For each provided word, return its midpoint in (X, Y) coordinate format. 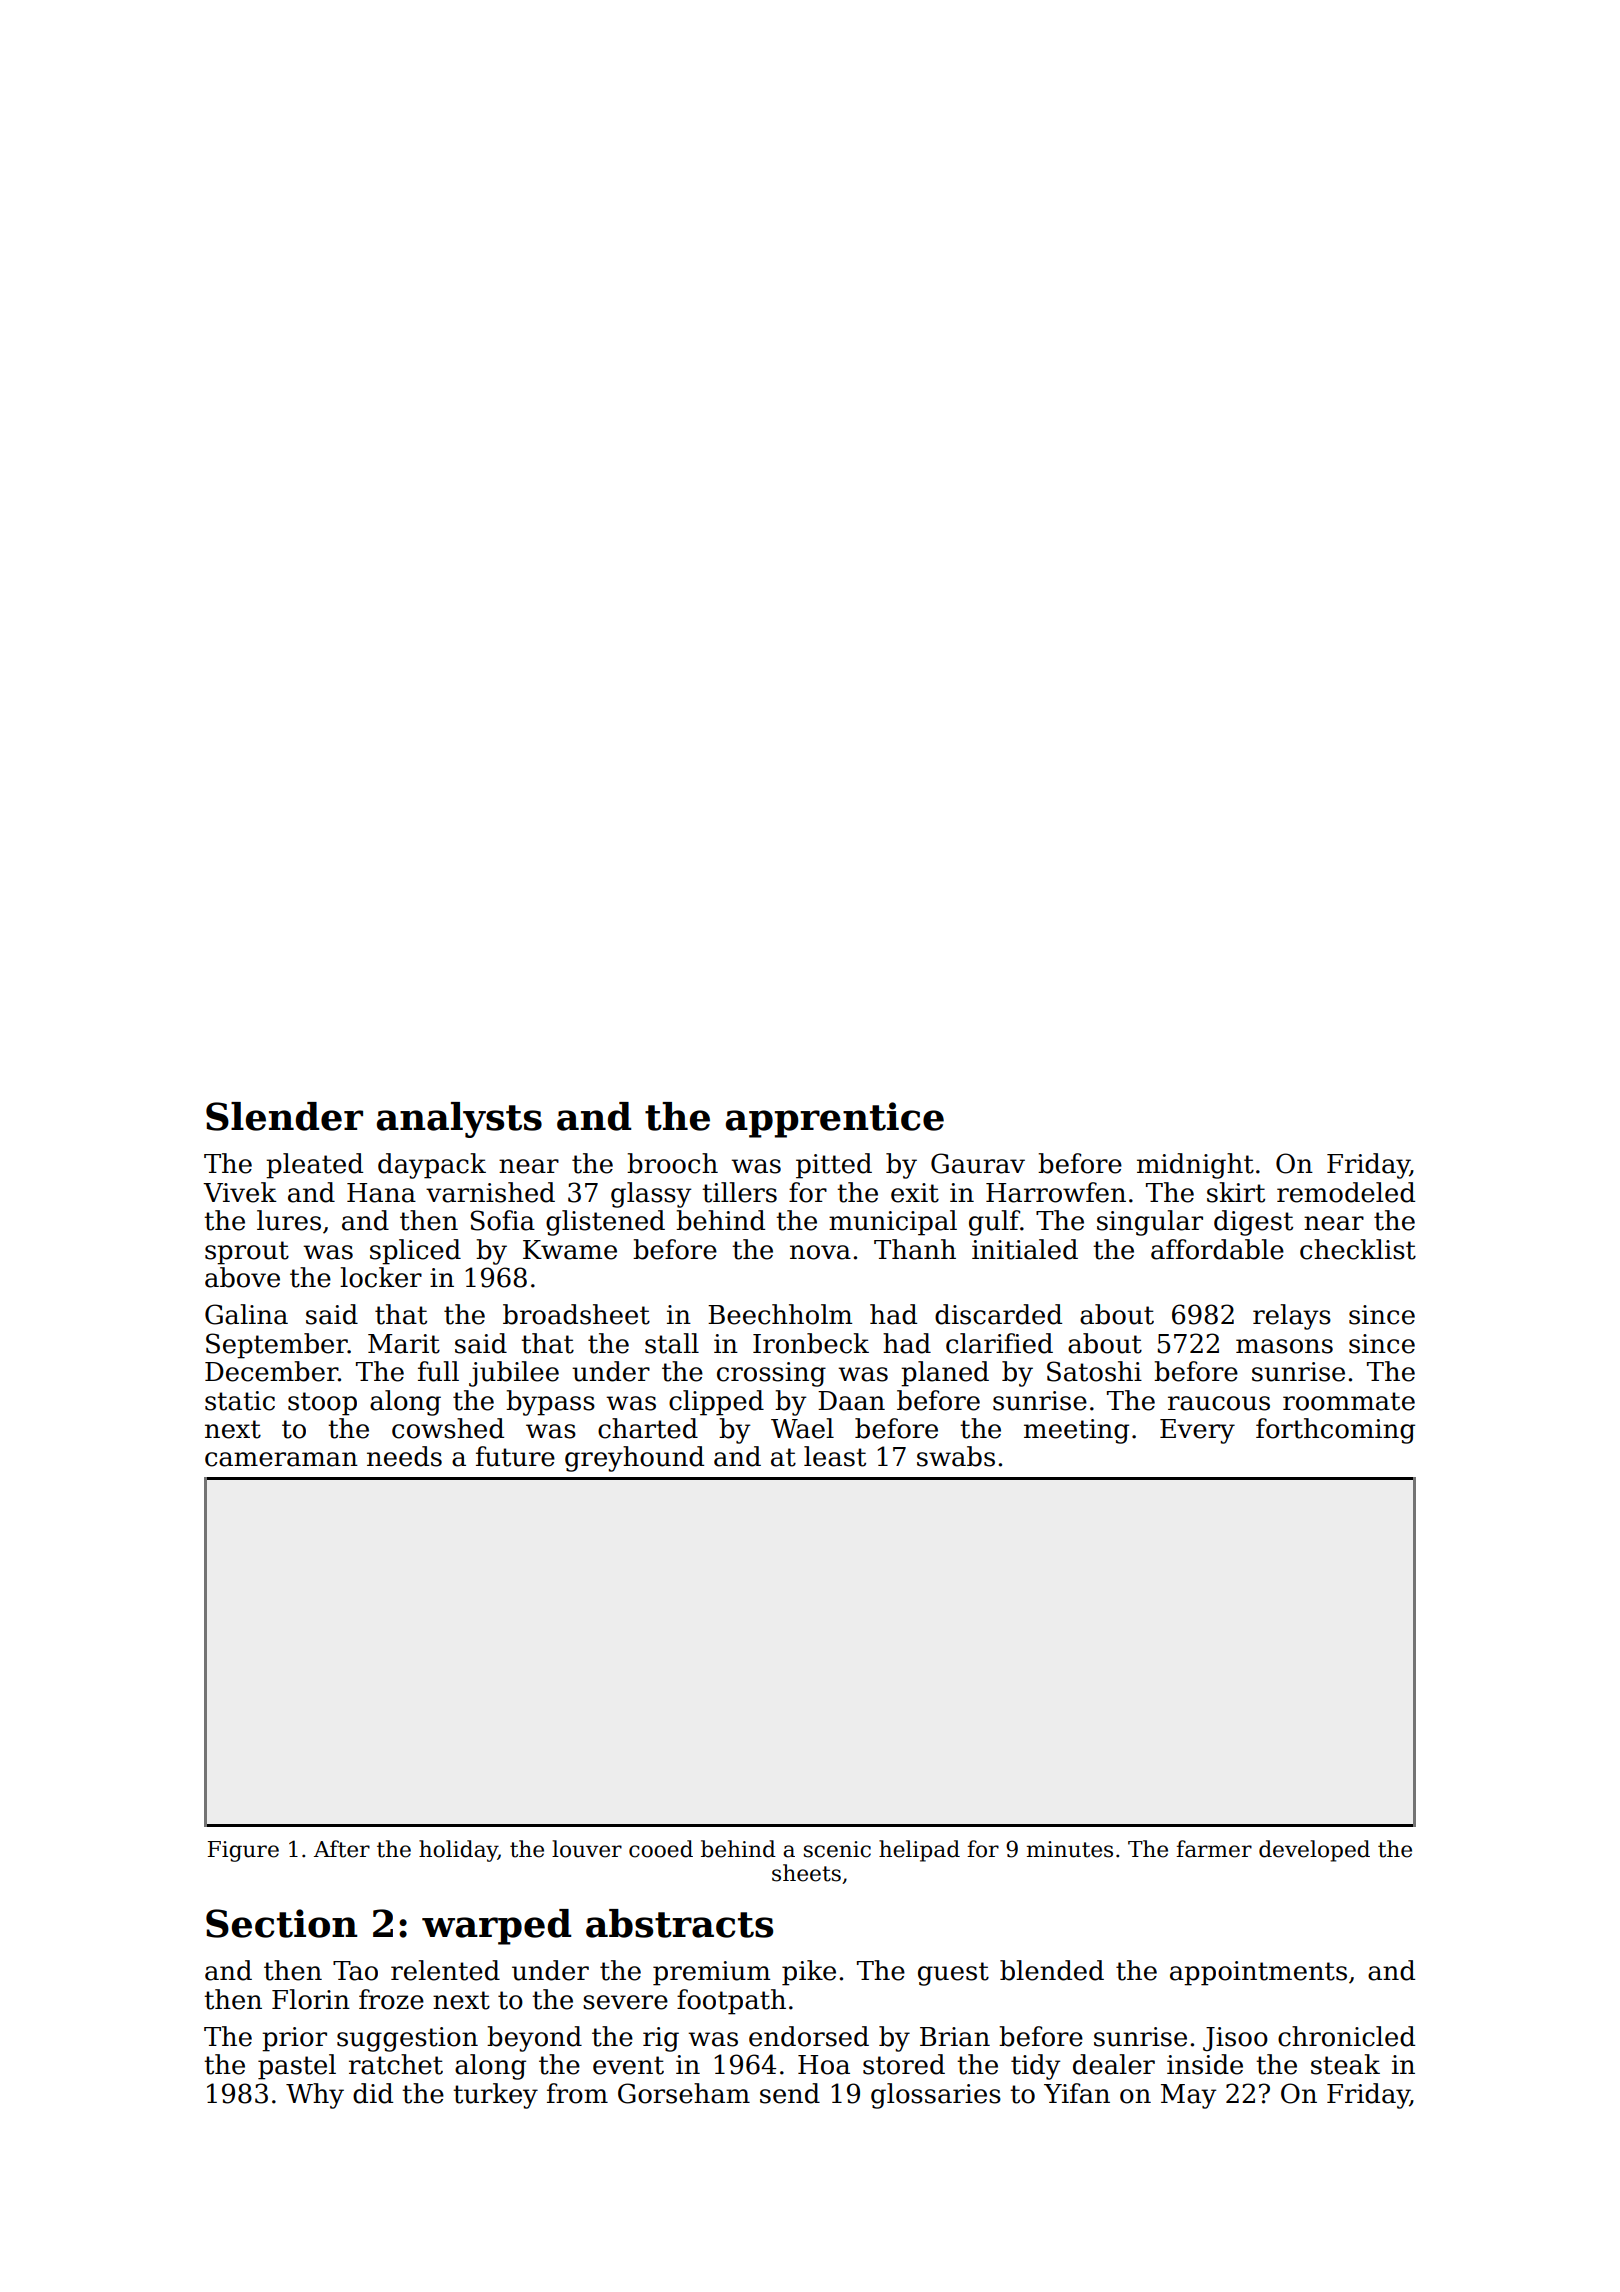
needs (404, 1456)
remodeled (1346, 1192)
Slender (284, 1116)
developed (1314, 1851)
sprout (247, 1253)
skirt (1236, 1192)
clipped (716, 1403)
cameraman (281, 1459)
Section (282, 1923)
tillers (739, 1192)
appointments (1258, 1973)
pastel (297, 2067)
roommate (1349, 1401)
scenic (837, 1849)
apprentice (835, 1120)
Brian (955, 2037)
